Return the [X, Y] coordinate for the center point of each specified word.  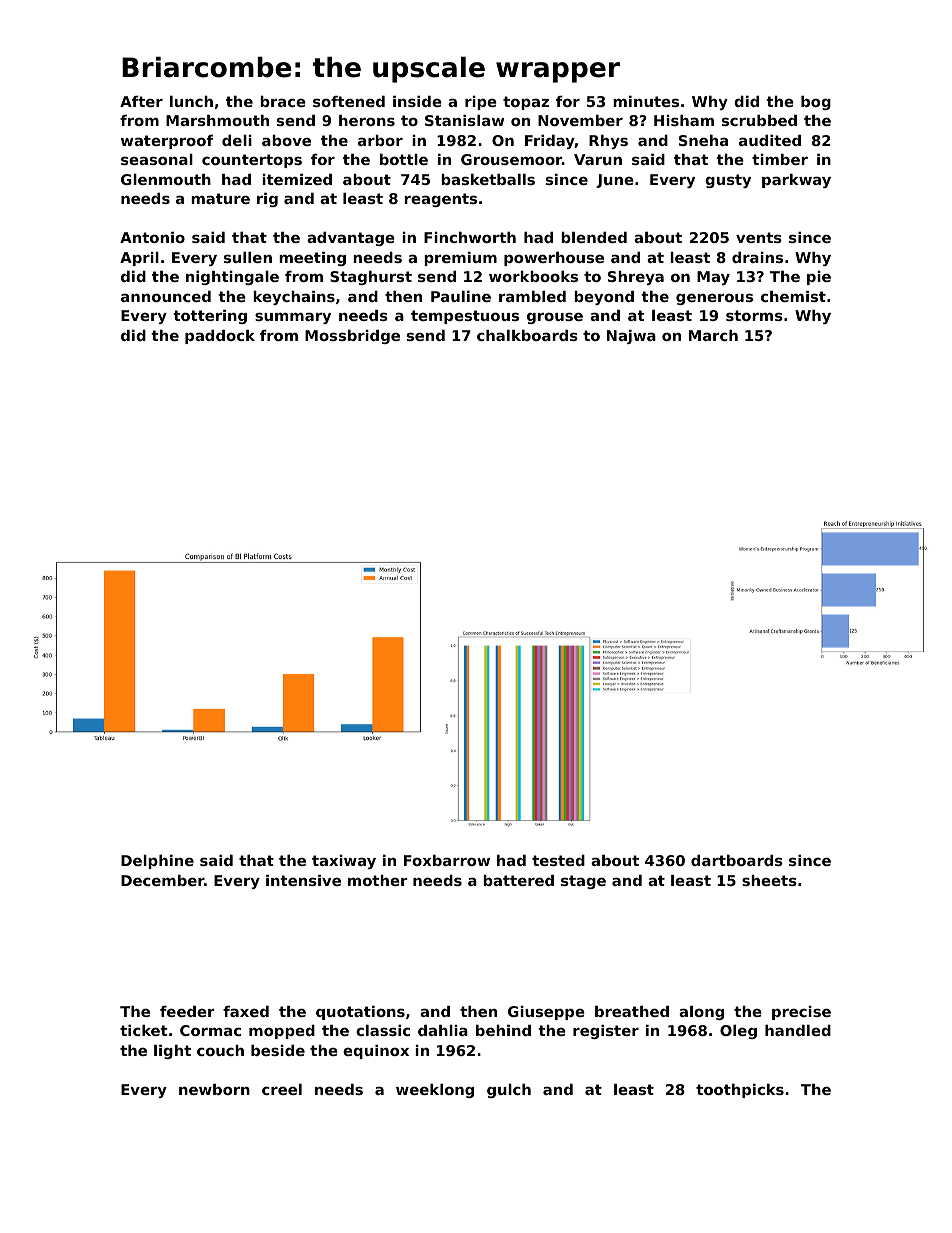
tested [558, 860]
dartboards [737, 860]
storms [754, 315]
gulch [509, 1091]
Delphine [157, 862]
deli [237, 140]
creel [282, 1089]
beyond [604, 298]
